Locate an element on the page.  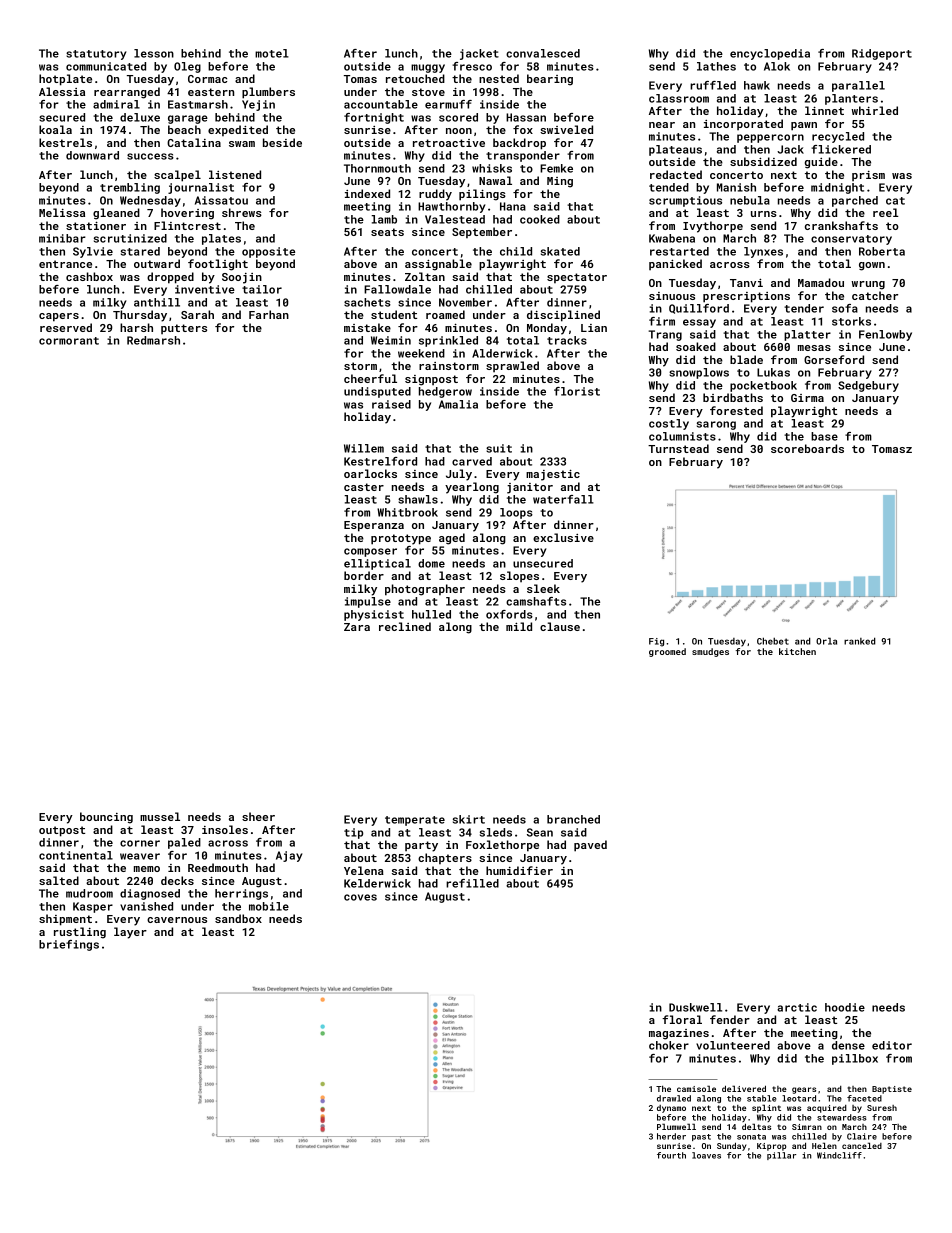
Cormac is located at coordinates (207, 79).
